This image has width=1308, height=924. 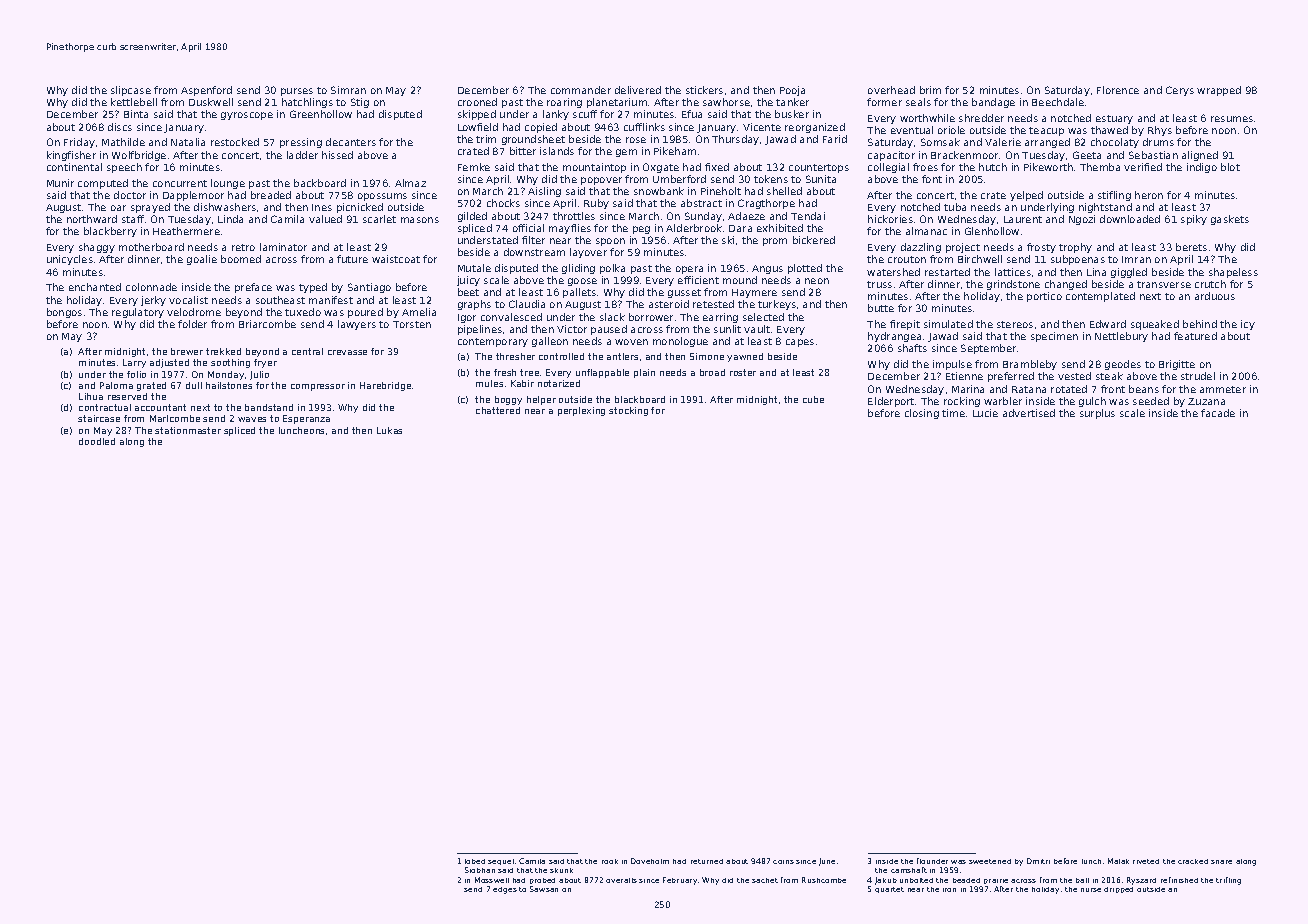 I want to click on Dmitri, so click(x=1038, y=861).
